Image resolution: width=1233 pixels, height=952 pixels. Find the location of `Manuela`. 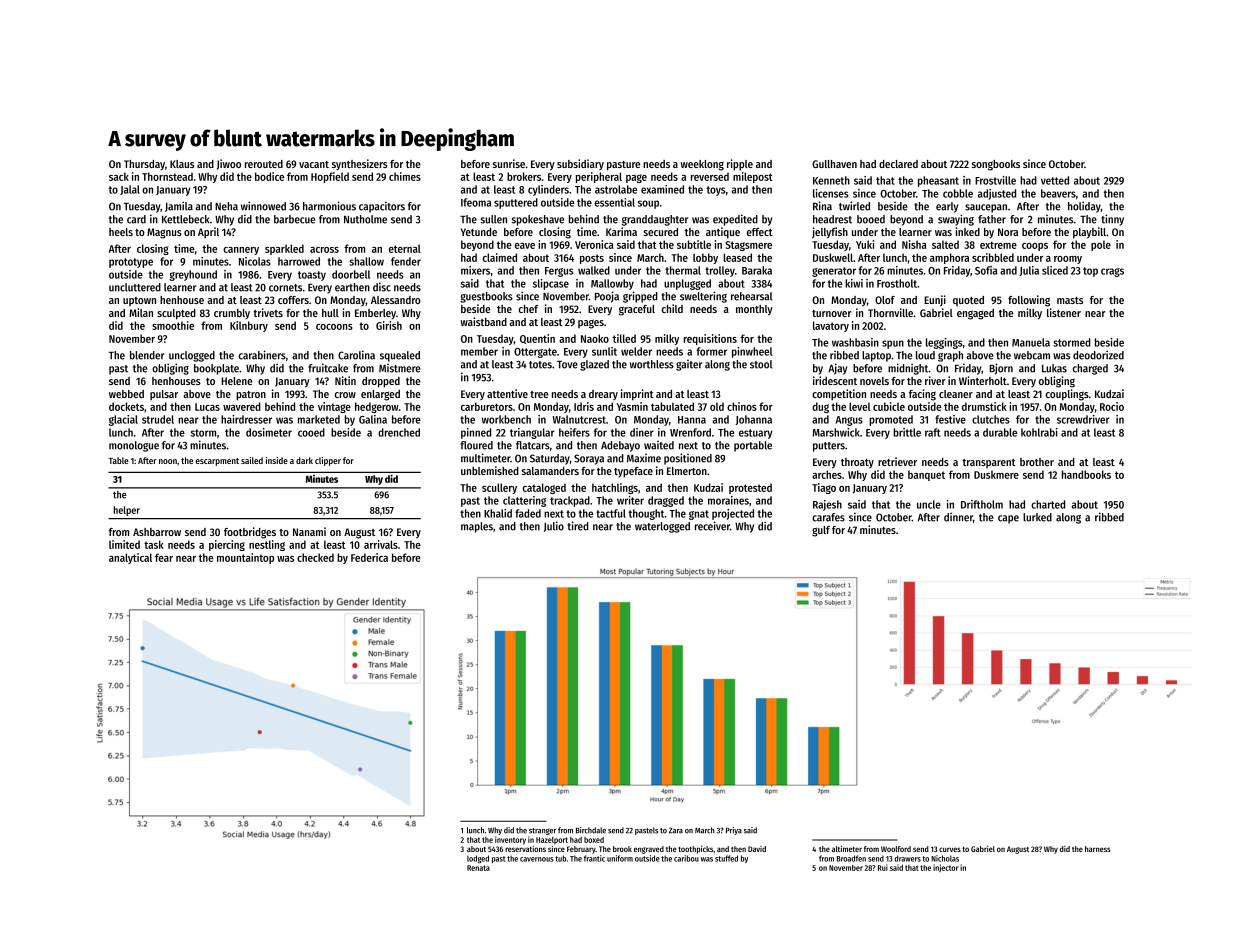

Manuela is located at coordinates (1031, 342).
